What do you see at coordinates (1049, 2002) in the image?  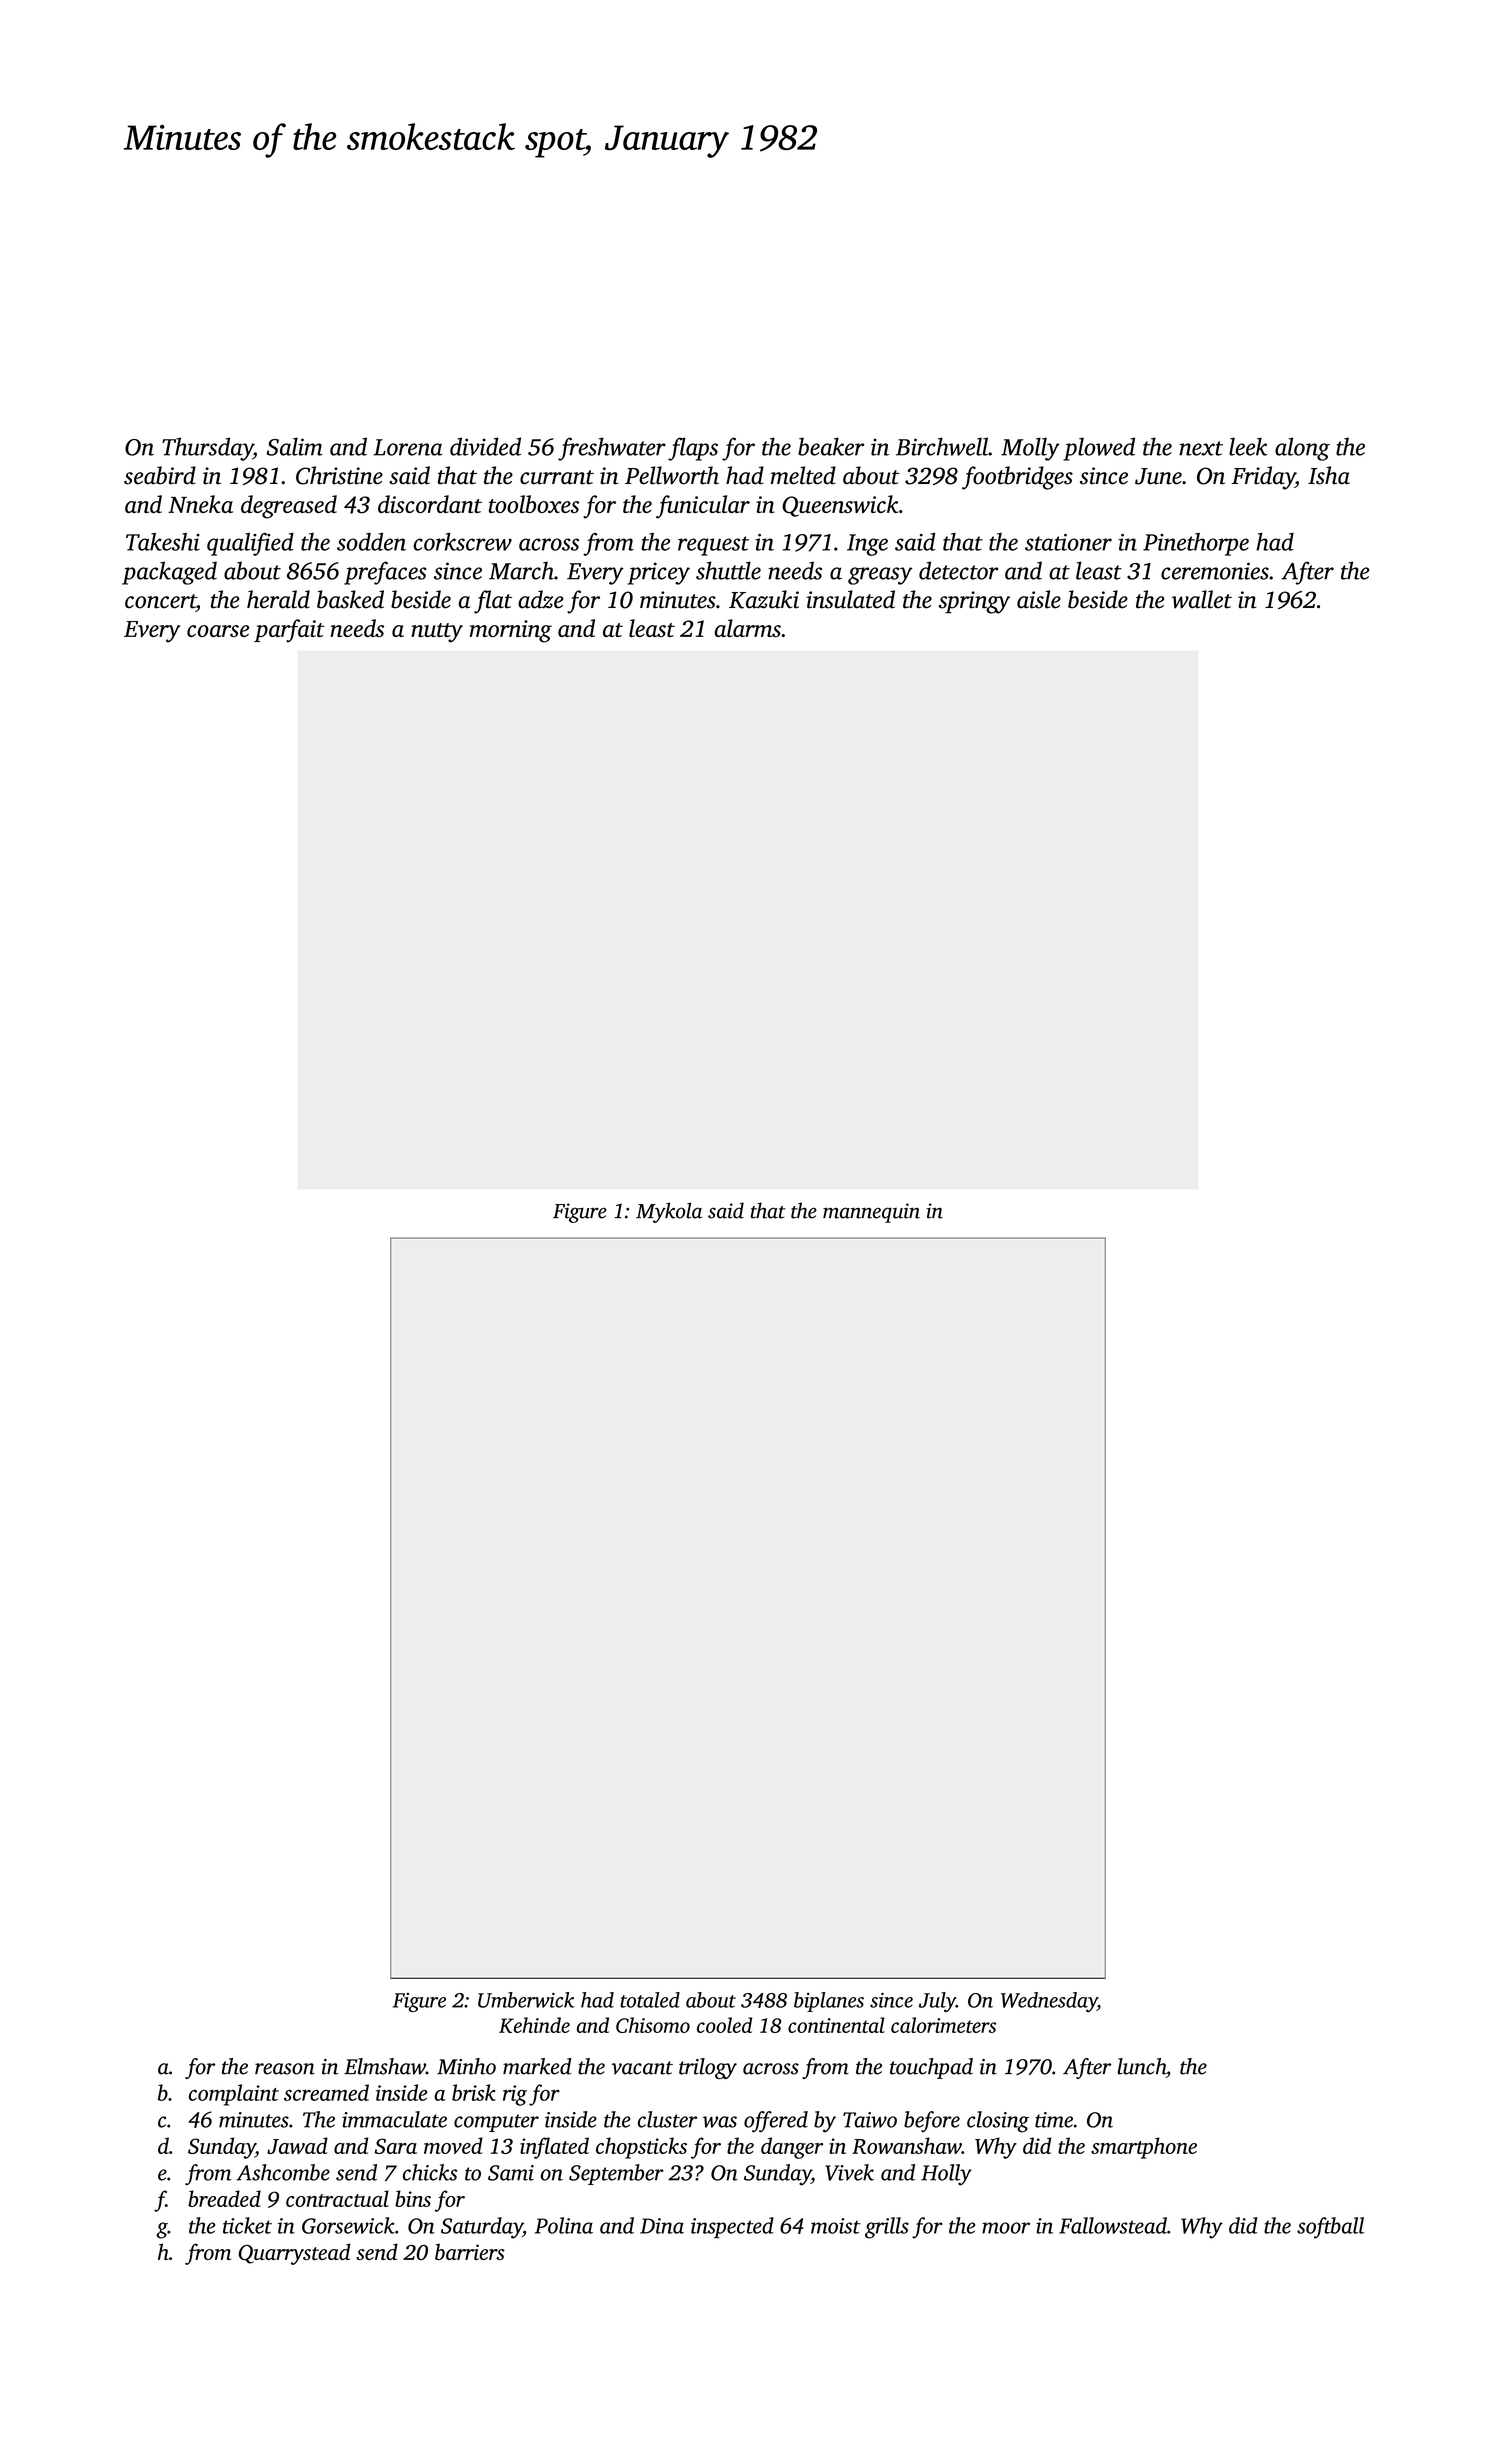 I see `Wednesday` at bounding box center [1049, 2002].
